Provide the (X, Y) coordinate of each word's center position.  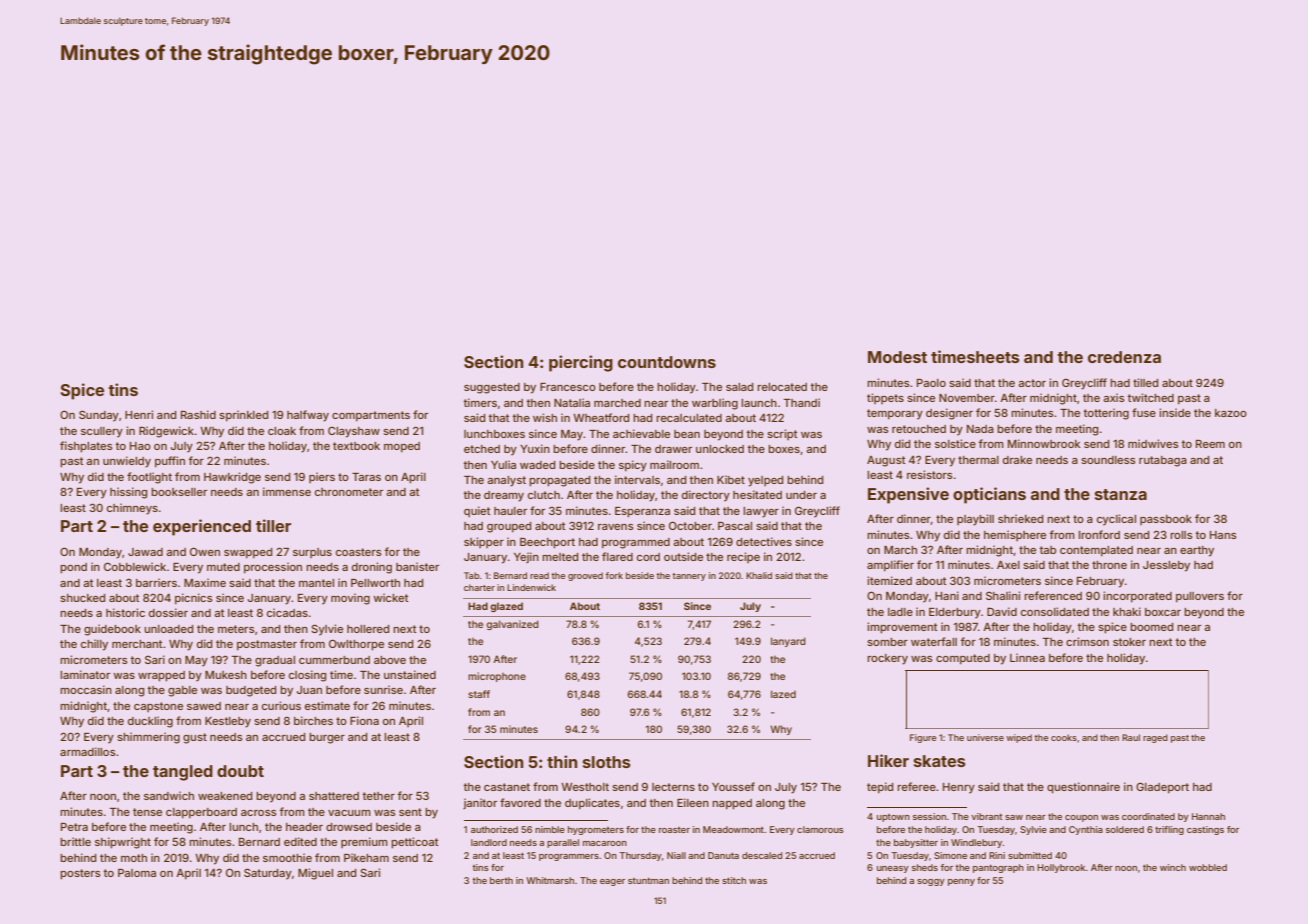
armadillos (88, 751)
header (304, 827)
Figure (923, 738)
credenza (1124, 357)
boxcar (1163, 612)
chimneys (132, 509)
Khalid (759, 575)
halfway (308, 416)
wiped (1019, 738)
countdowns (667, 362)
